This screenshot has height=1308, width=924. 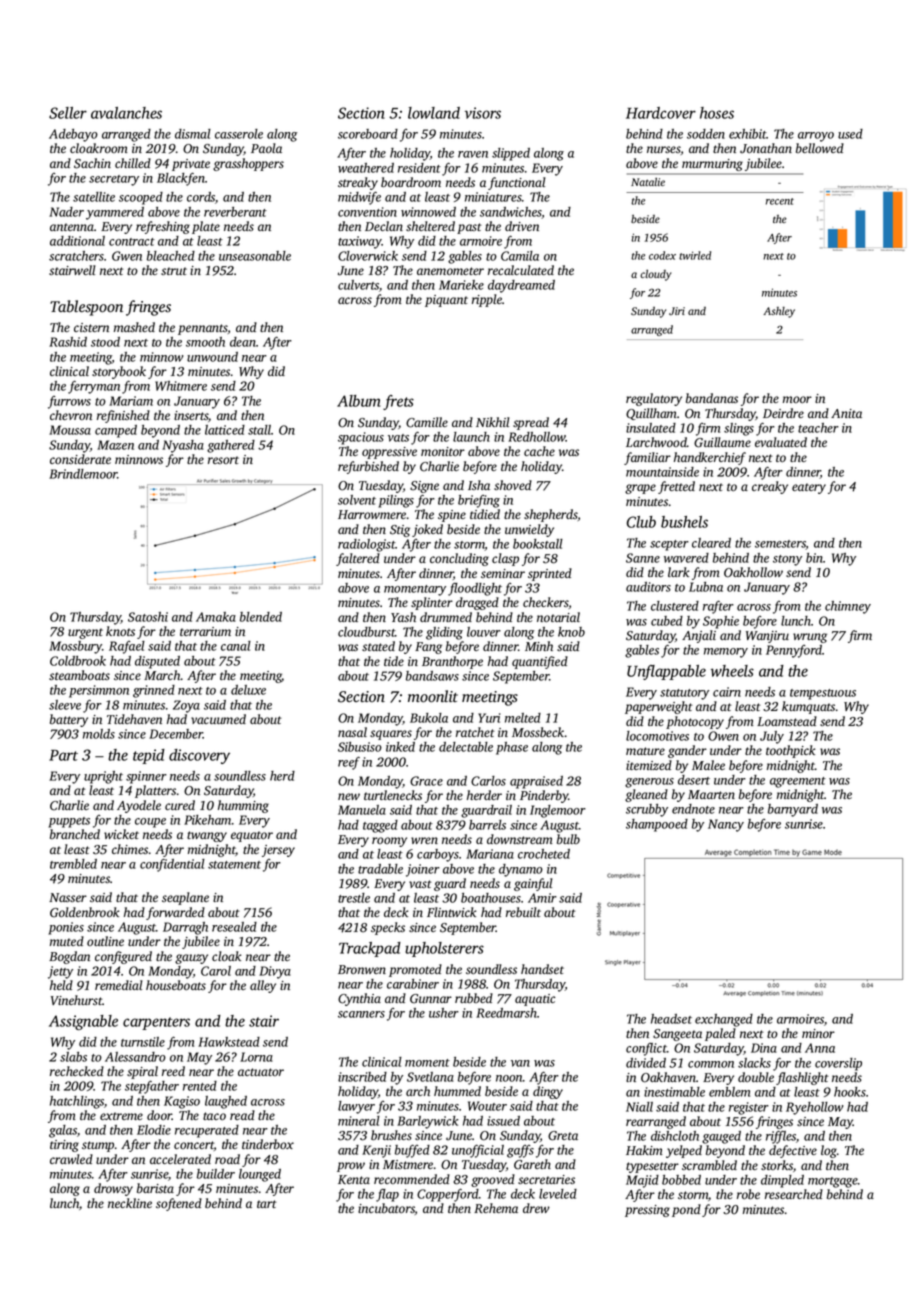 What do you see at coordinates (490, 854) in the screenshot?
I see `Mariana` at bounding box center [490, 854].
